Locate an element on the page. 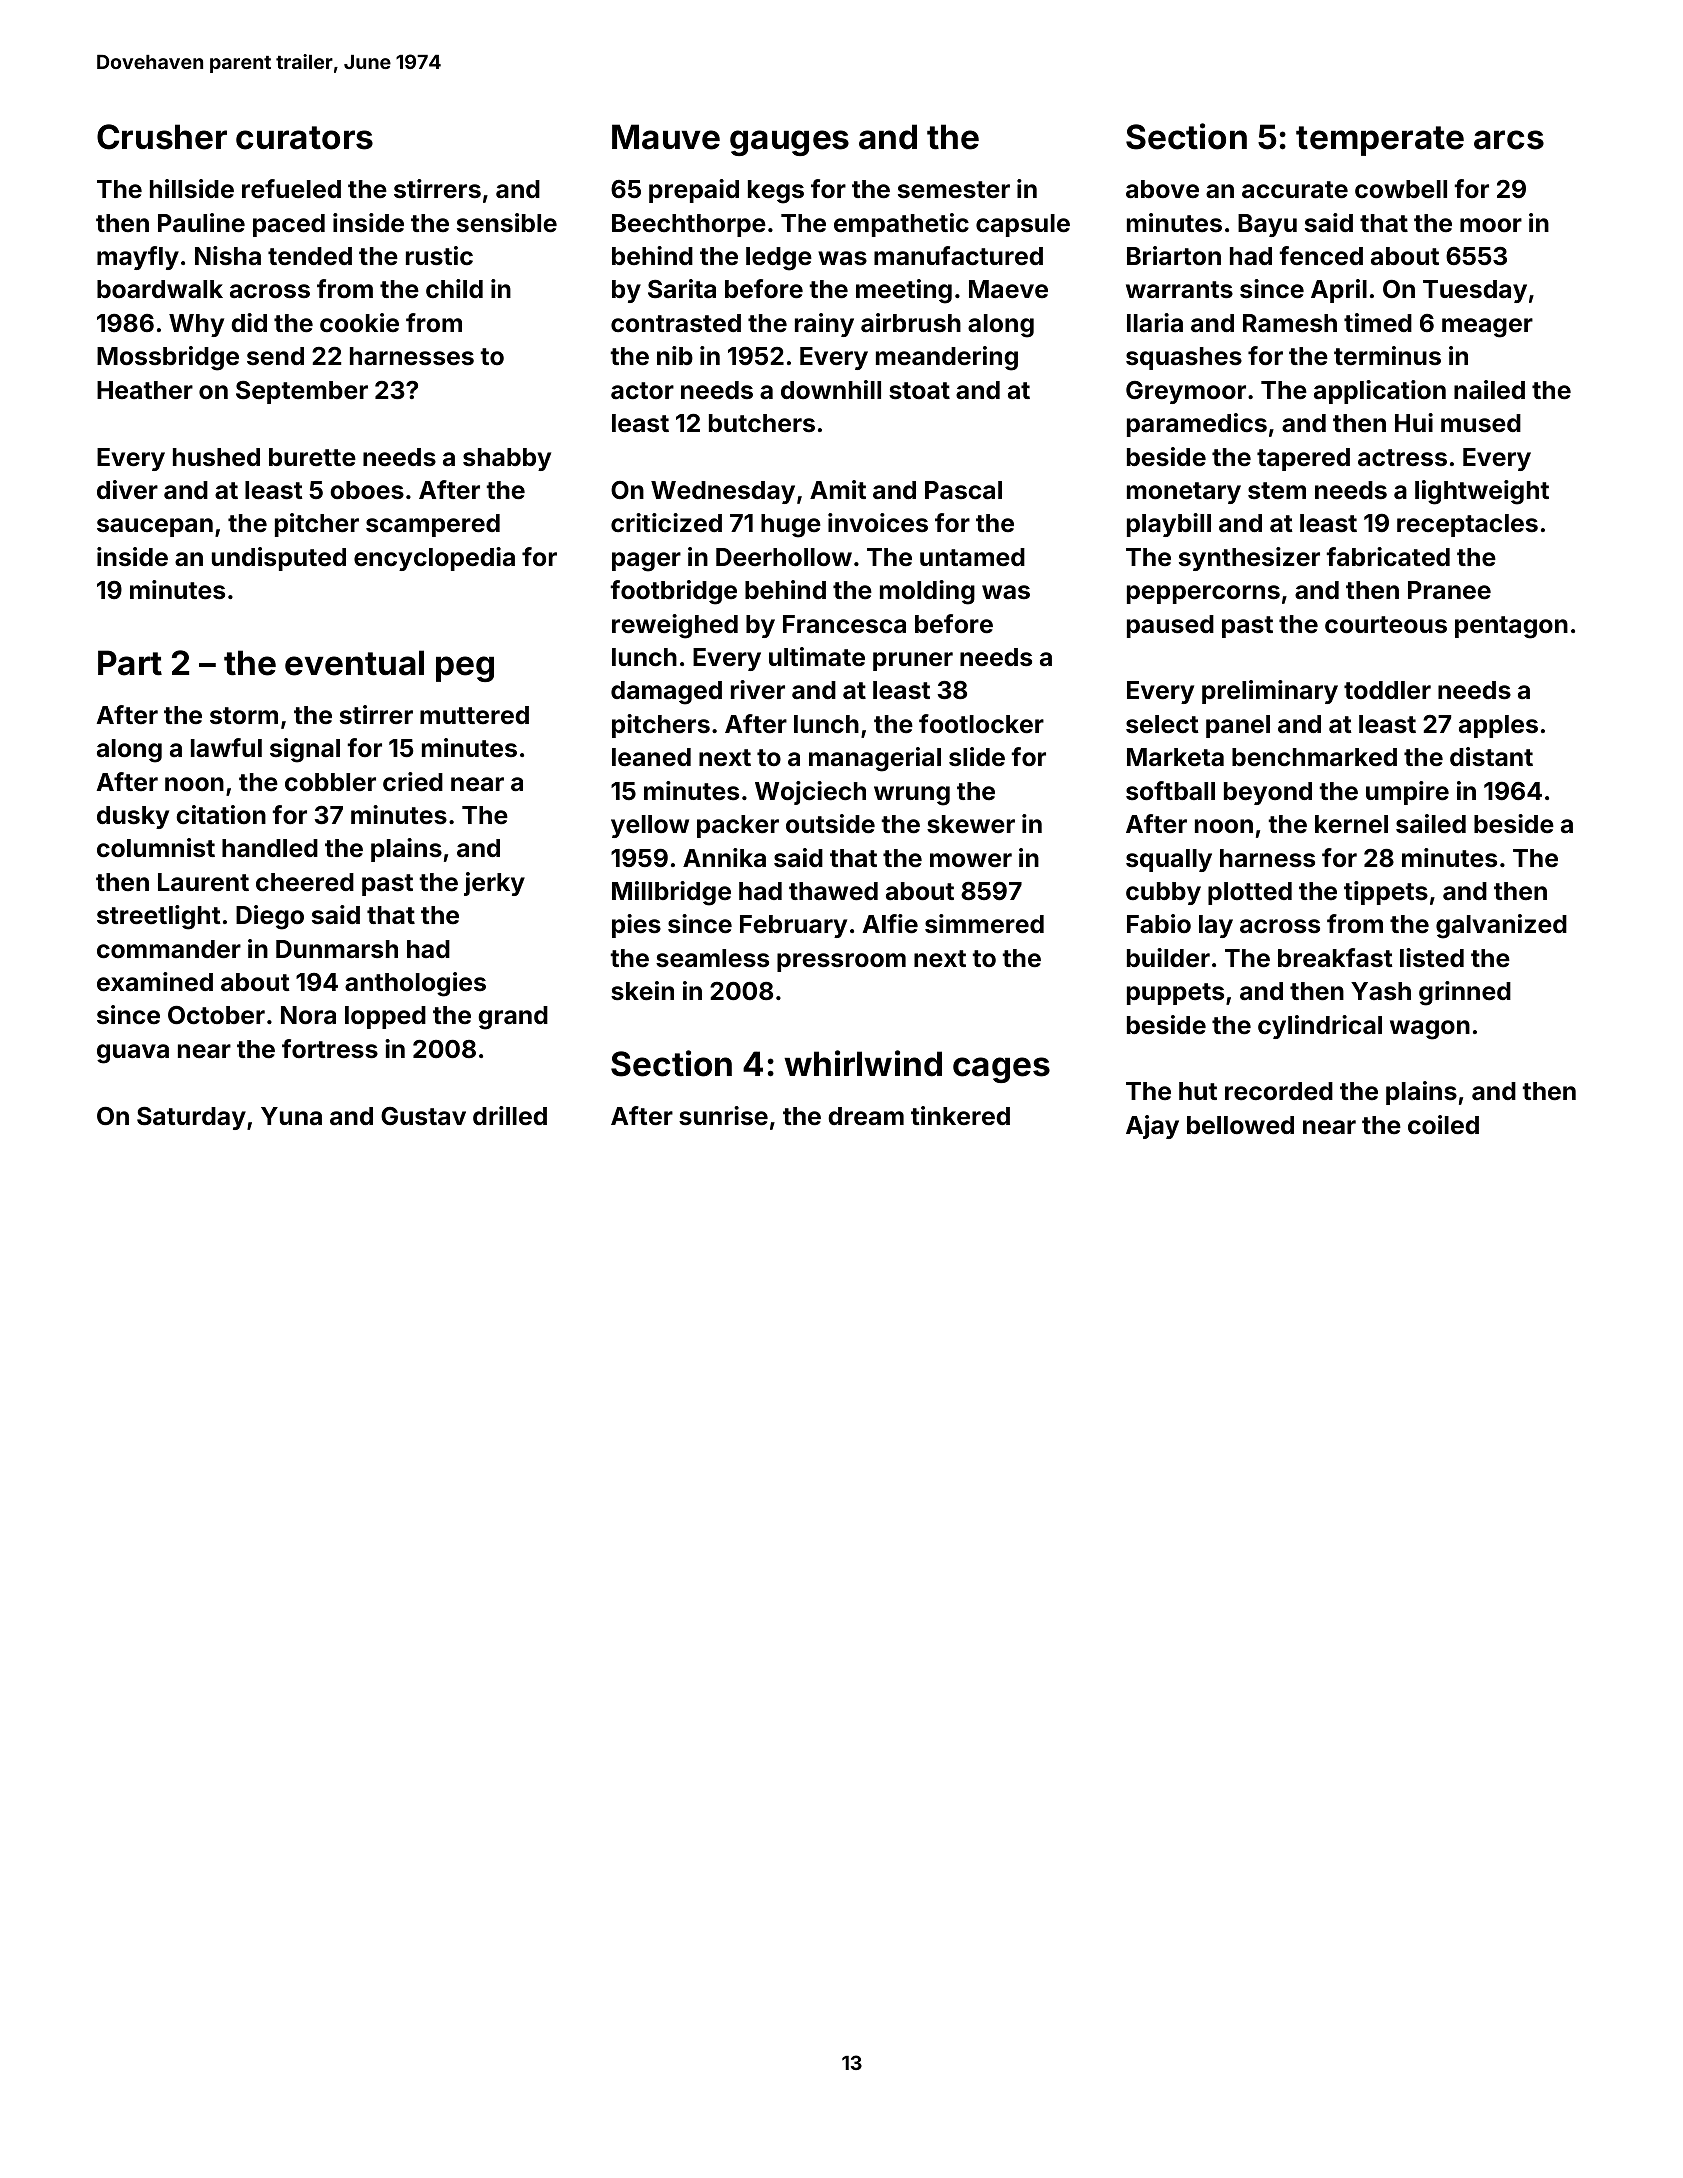 The height and width of the image is (2178, 1683). sunrise is located at coordinates (723, 1116).
